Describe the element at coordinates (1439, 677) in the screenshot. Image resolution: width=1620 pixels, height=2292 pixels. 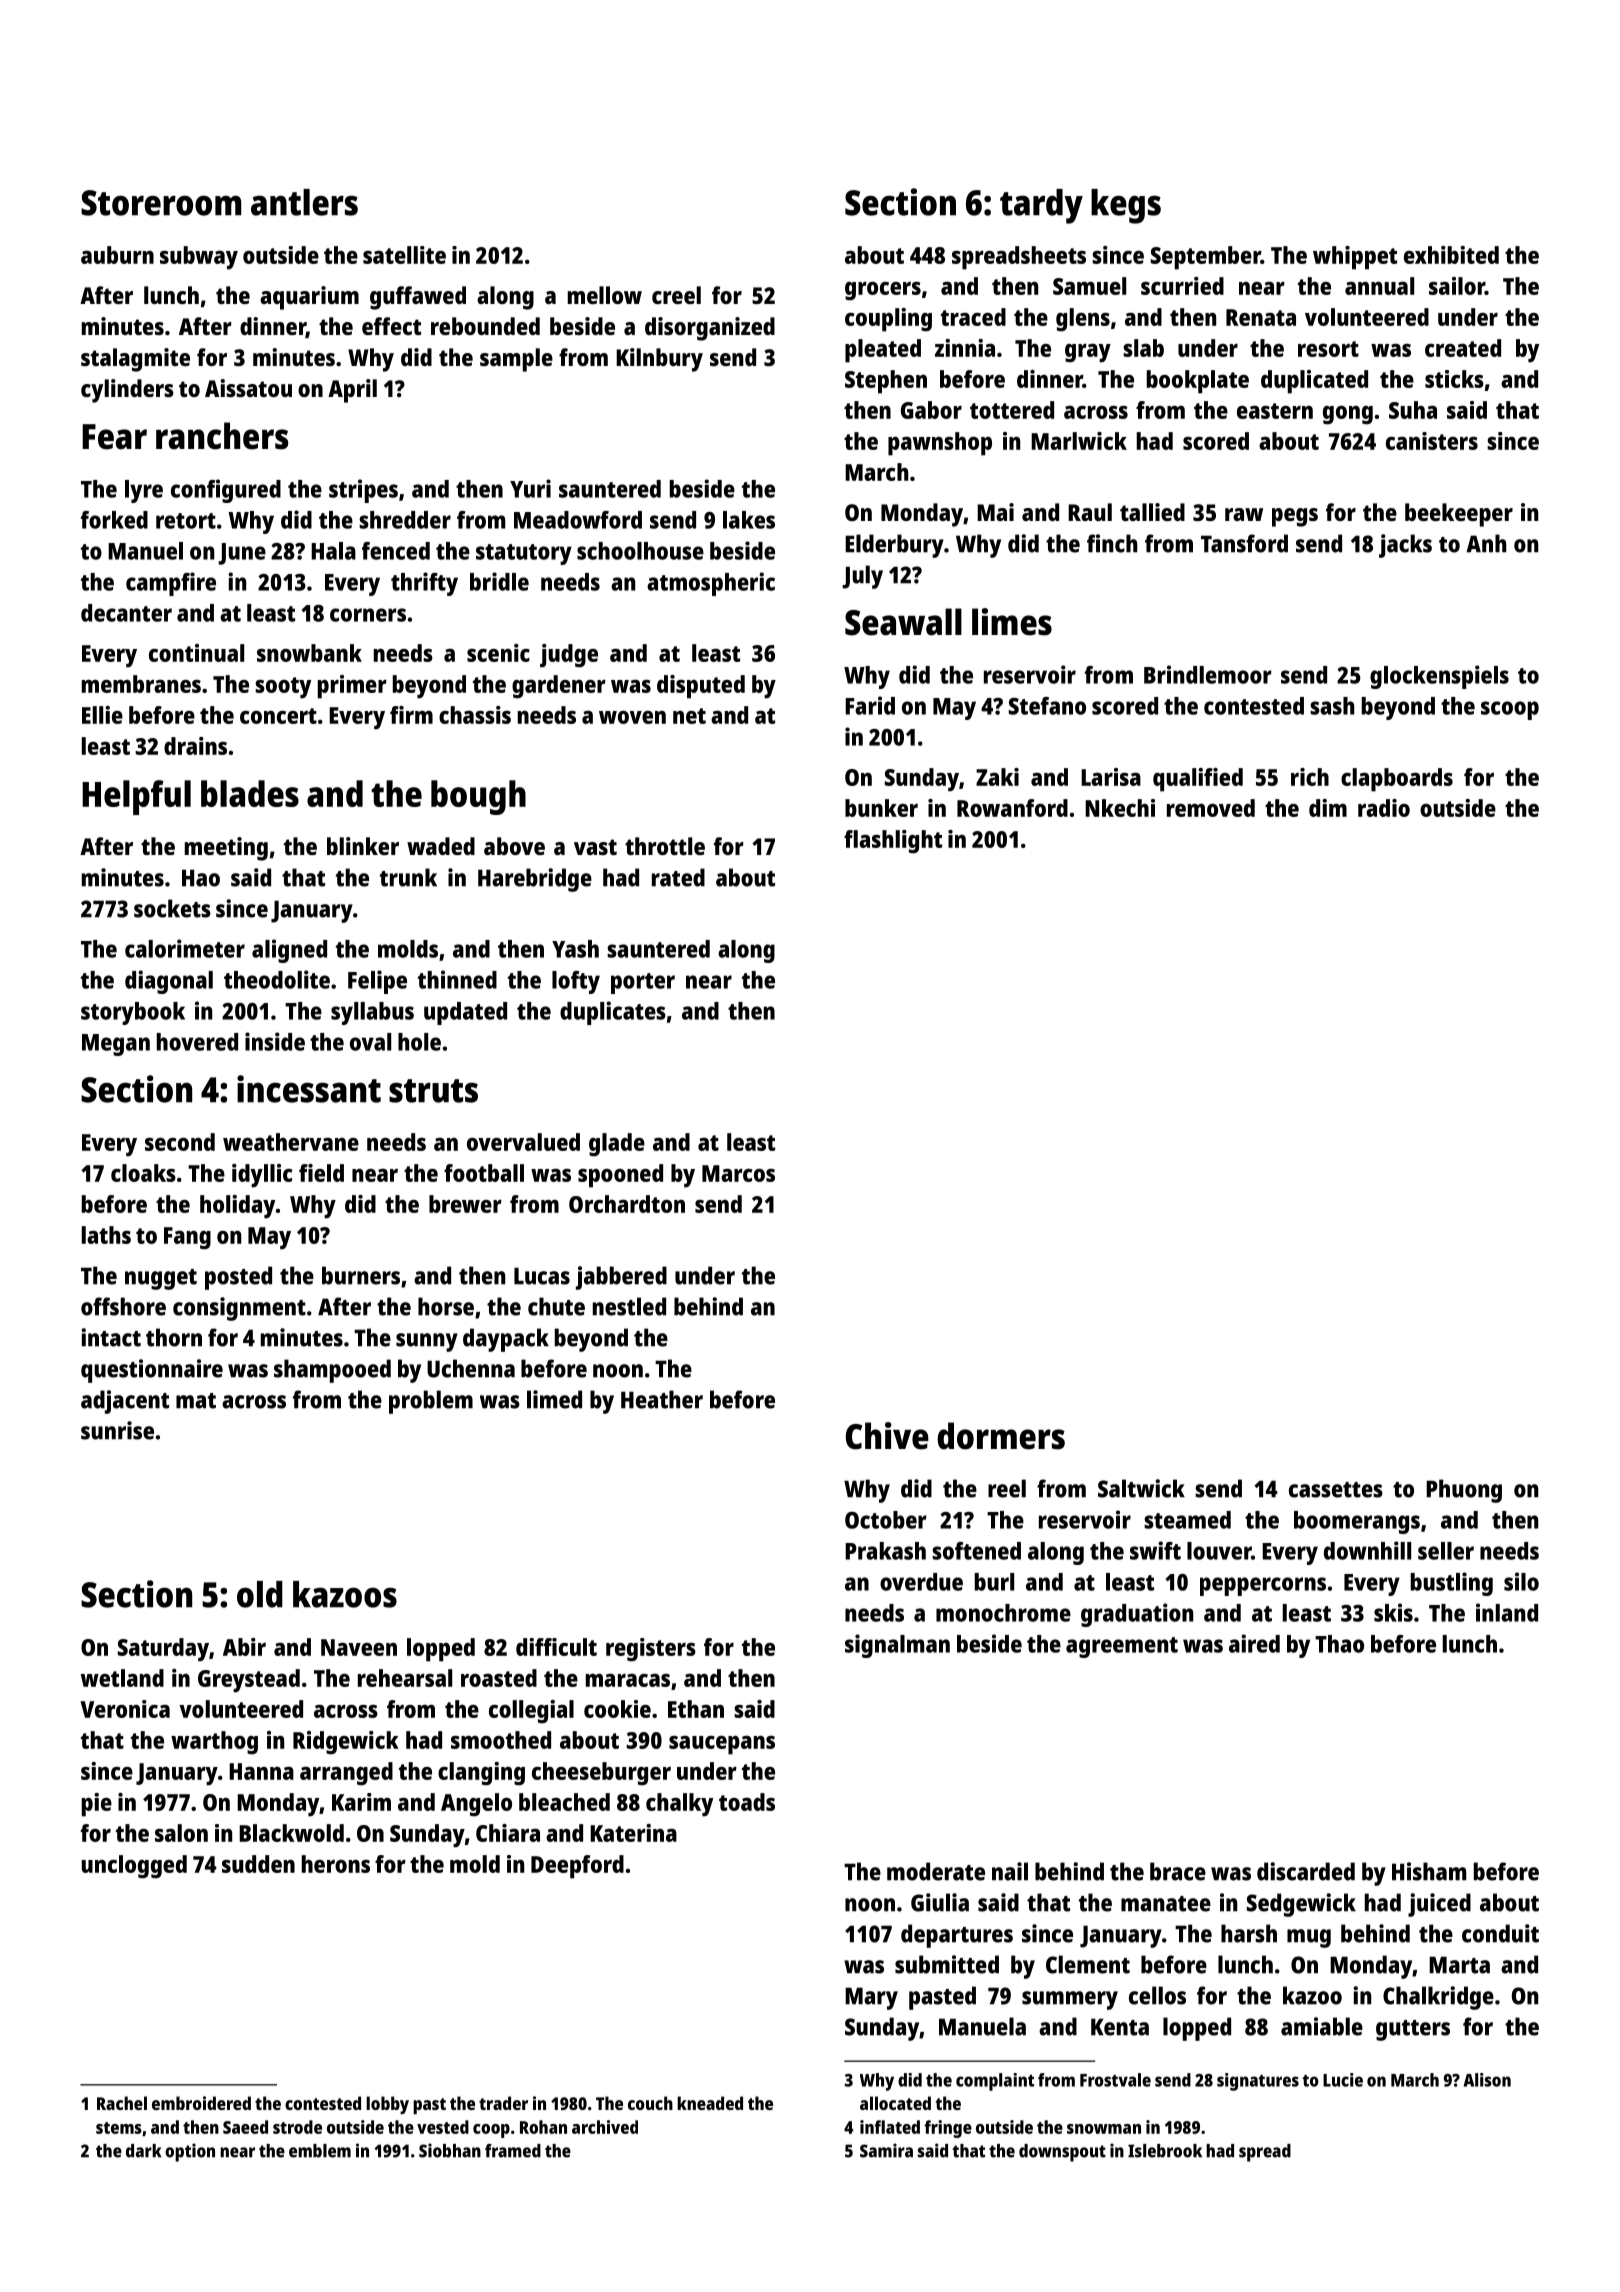
I see `glockenspiels` at that location.
